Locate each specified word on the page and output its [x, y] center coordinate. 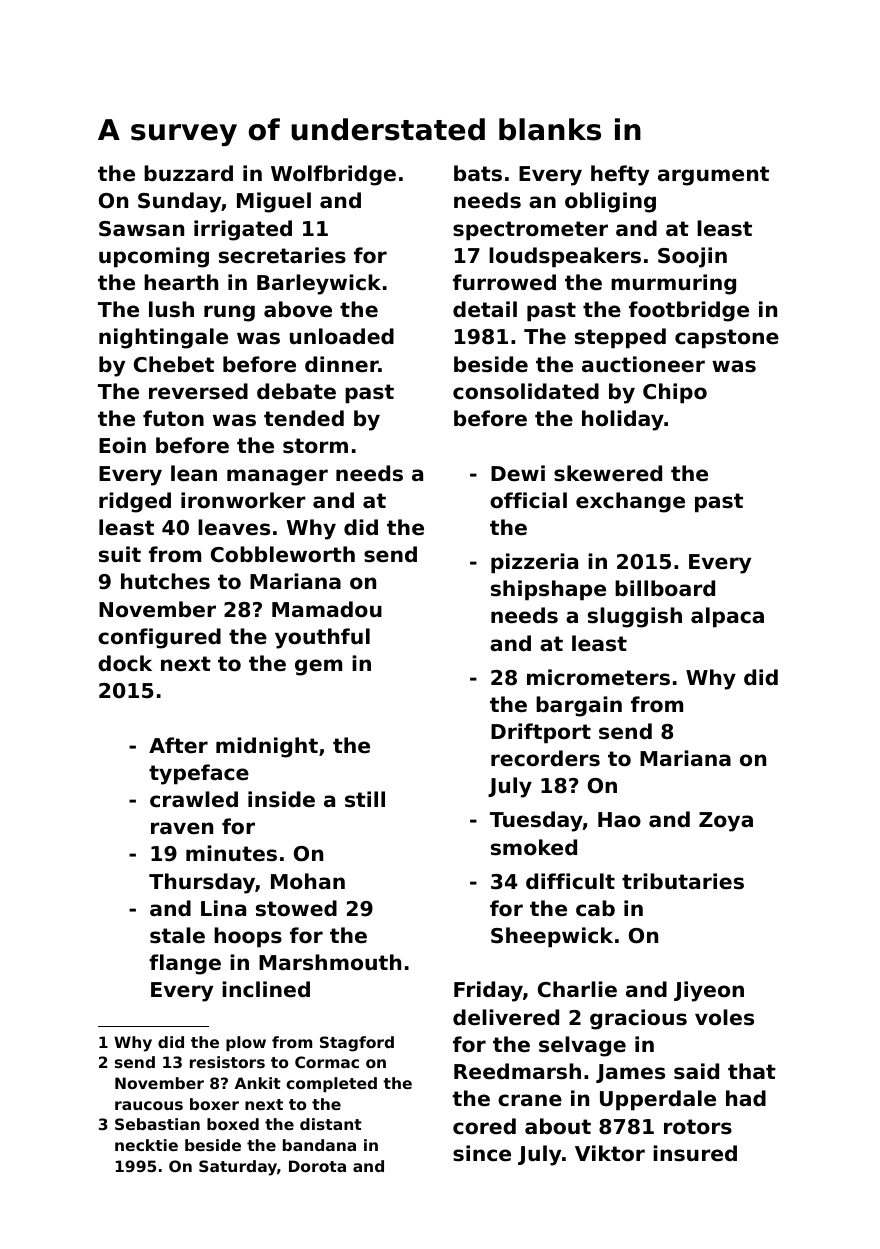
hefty [620, 175]
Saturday [238, 1168]
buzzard [188, 173]
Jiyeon [709, 991]
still [365, 799]
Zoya [726, 822]
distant [331, 1124]
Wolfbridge [333, 175]
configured [159, 638]
